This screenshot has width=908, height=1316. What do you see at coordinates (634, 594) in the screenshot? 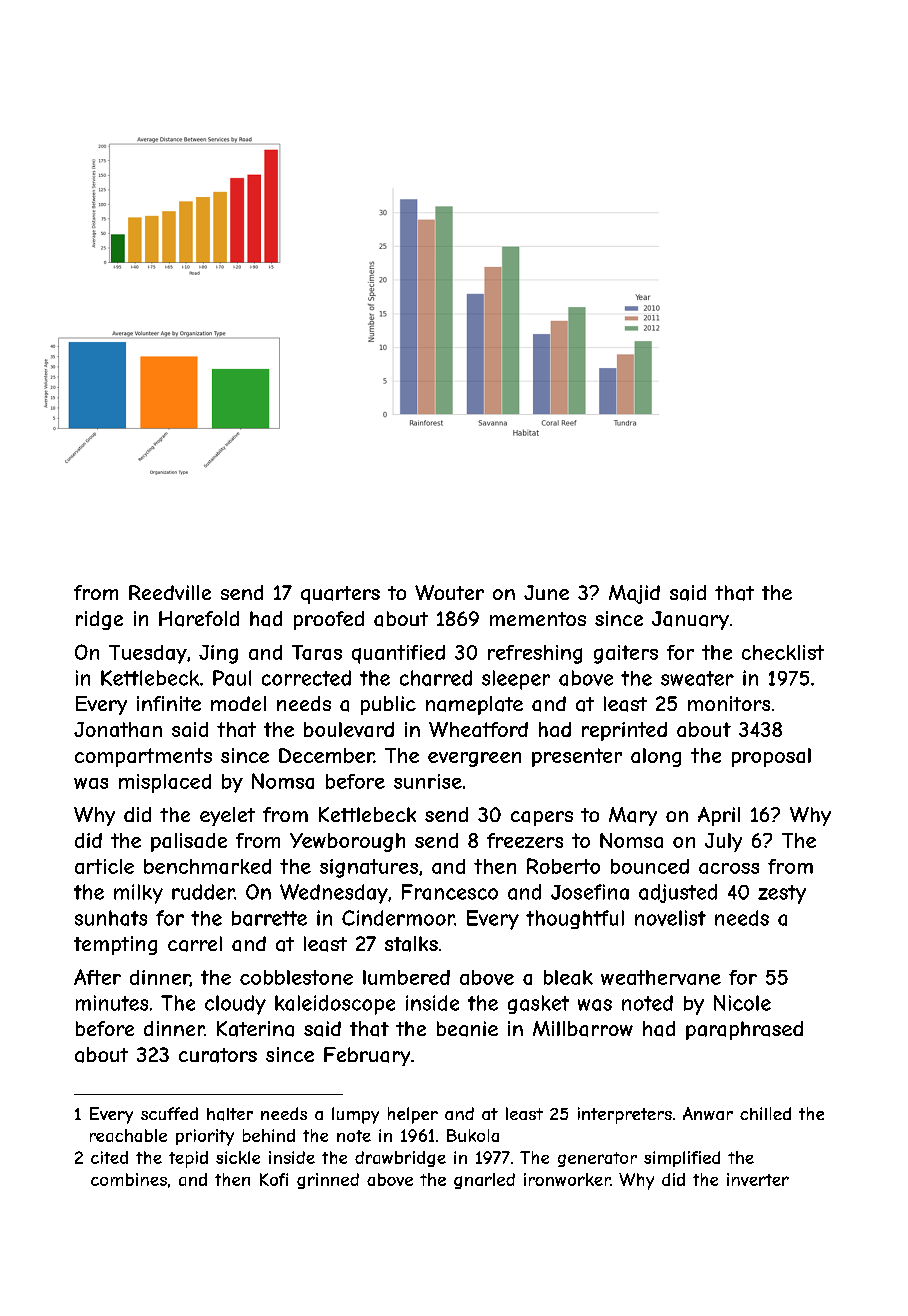
I see `Majid` at bounding box center [634, 594].
